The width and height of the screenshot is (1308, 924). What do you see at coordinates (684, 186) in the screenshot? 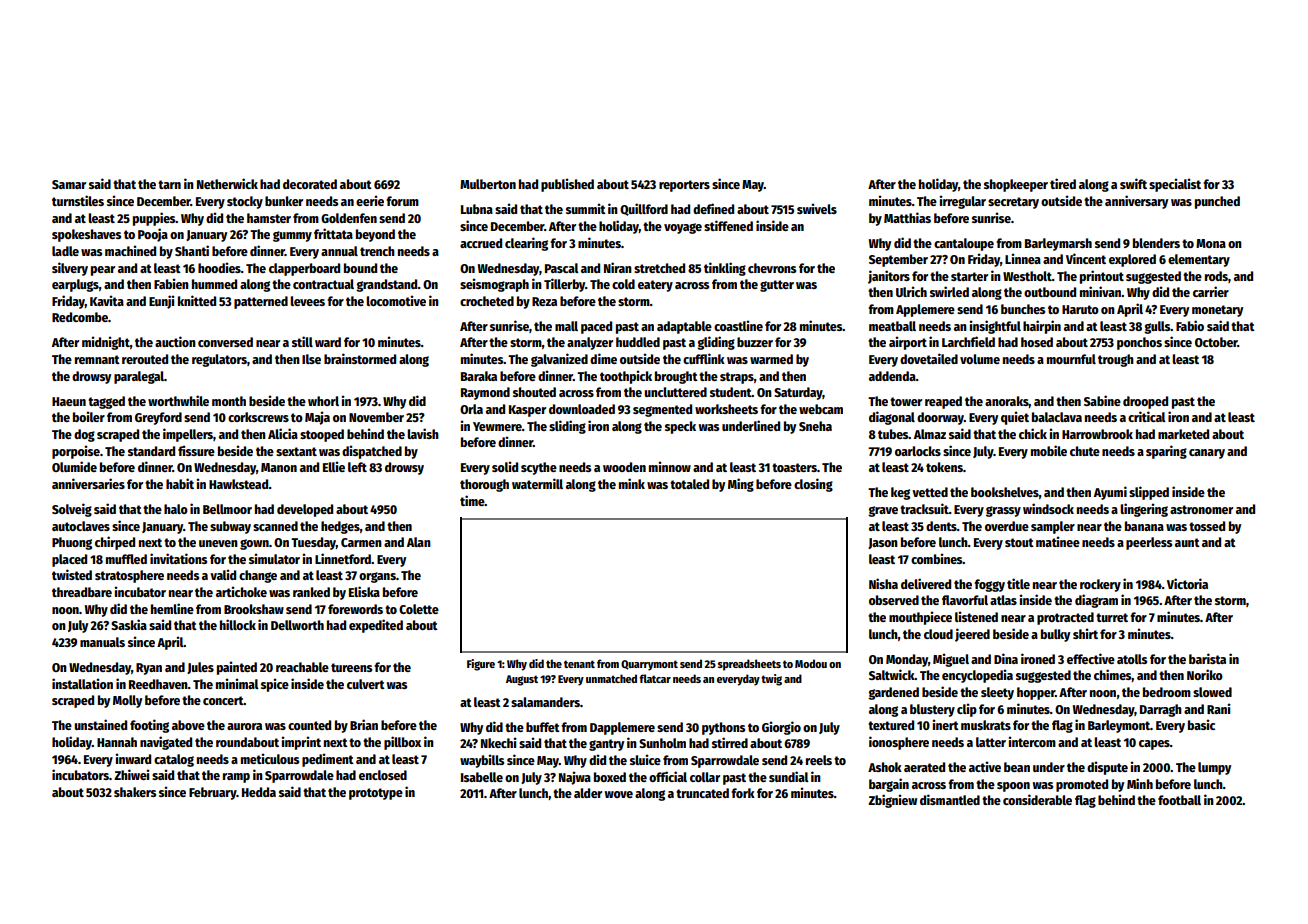
I see `reporters` at bounding box center [684, 186].
